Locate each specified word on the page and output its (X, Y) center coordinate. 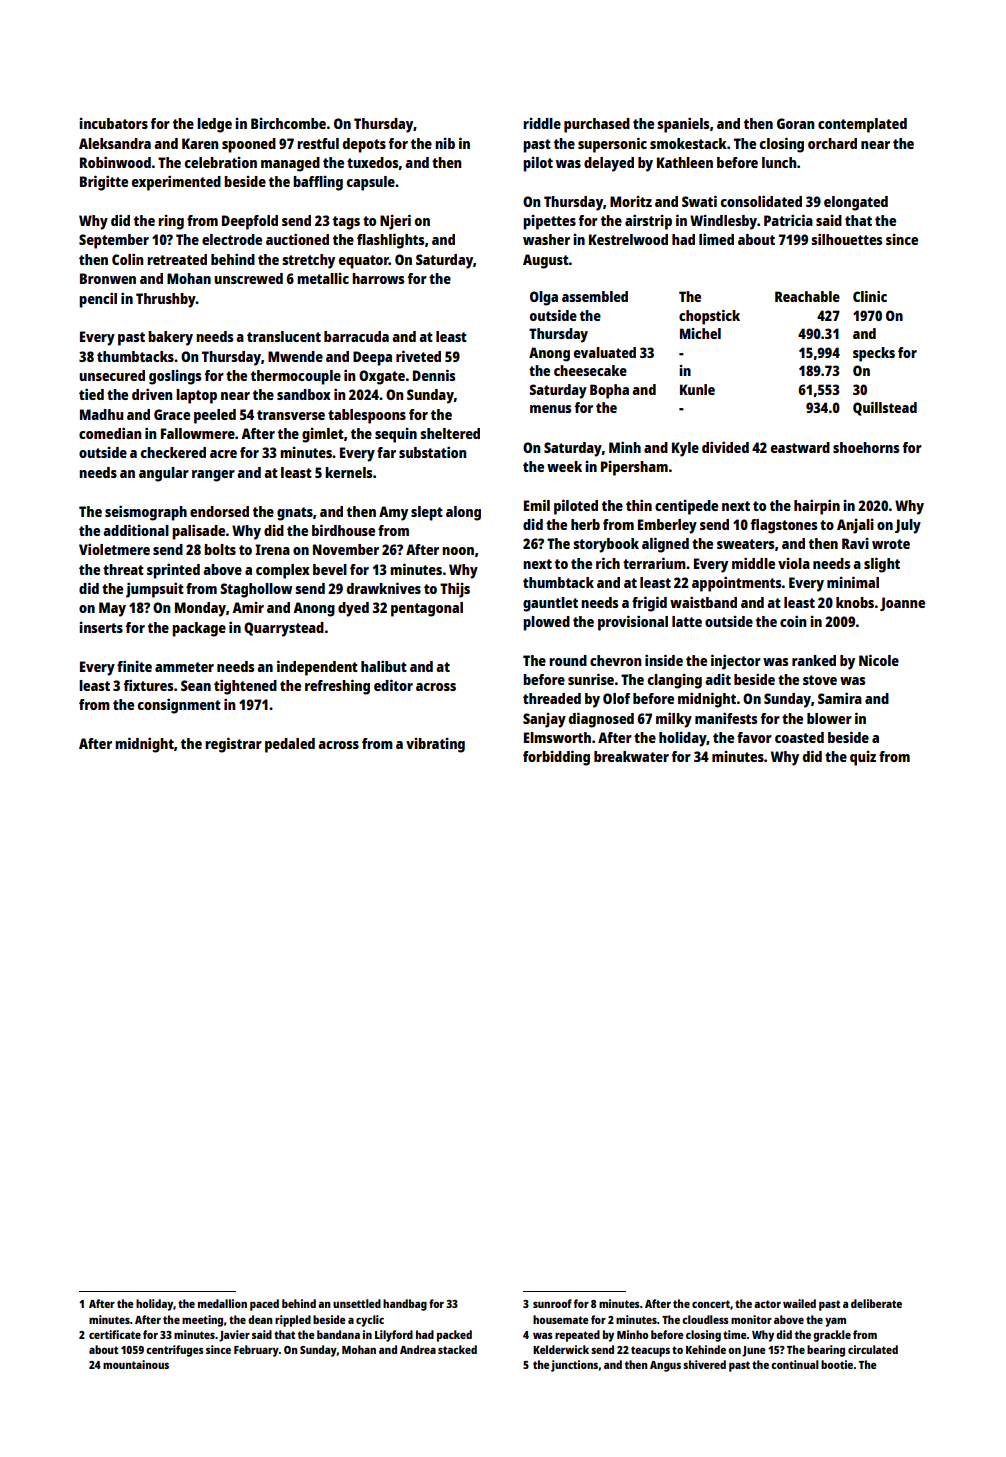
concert (711, 1304)
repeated (577, 1336)
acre (223, 454)
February (256, 1351)
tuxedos (372, 162)
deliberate (876, 1303)
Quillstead (885, 409)
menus (550, 409)
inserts (101, 627)
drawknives (384, 588)
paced (264, 1305)
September (114, 241)
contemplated (862, 125)
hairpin (817, 507)
